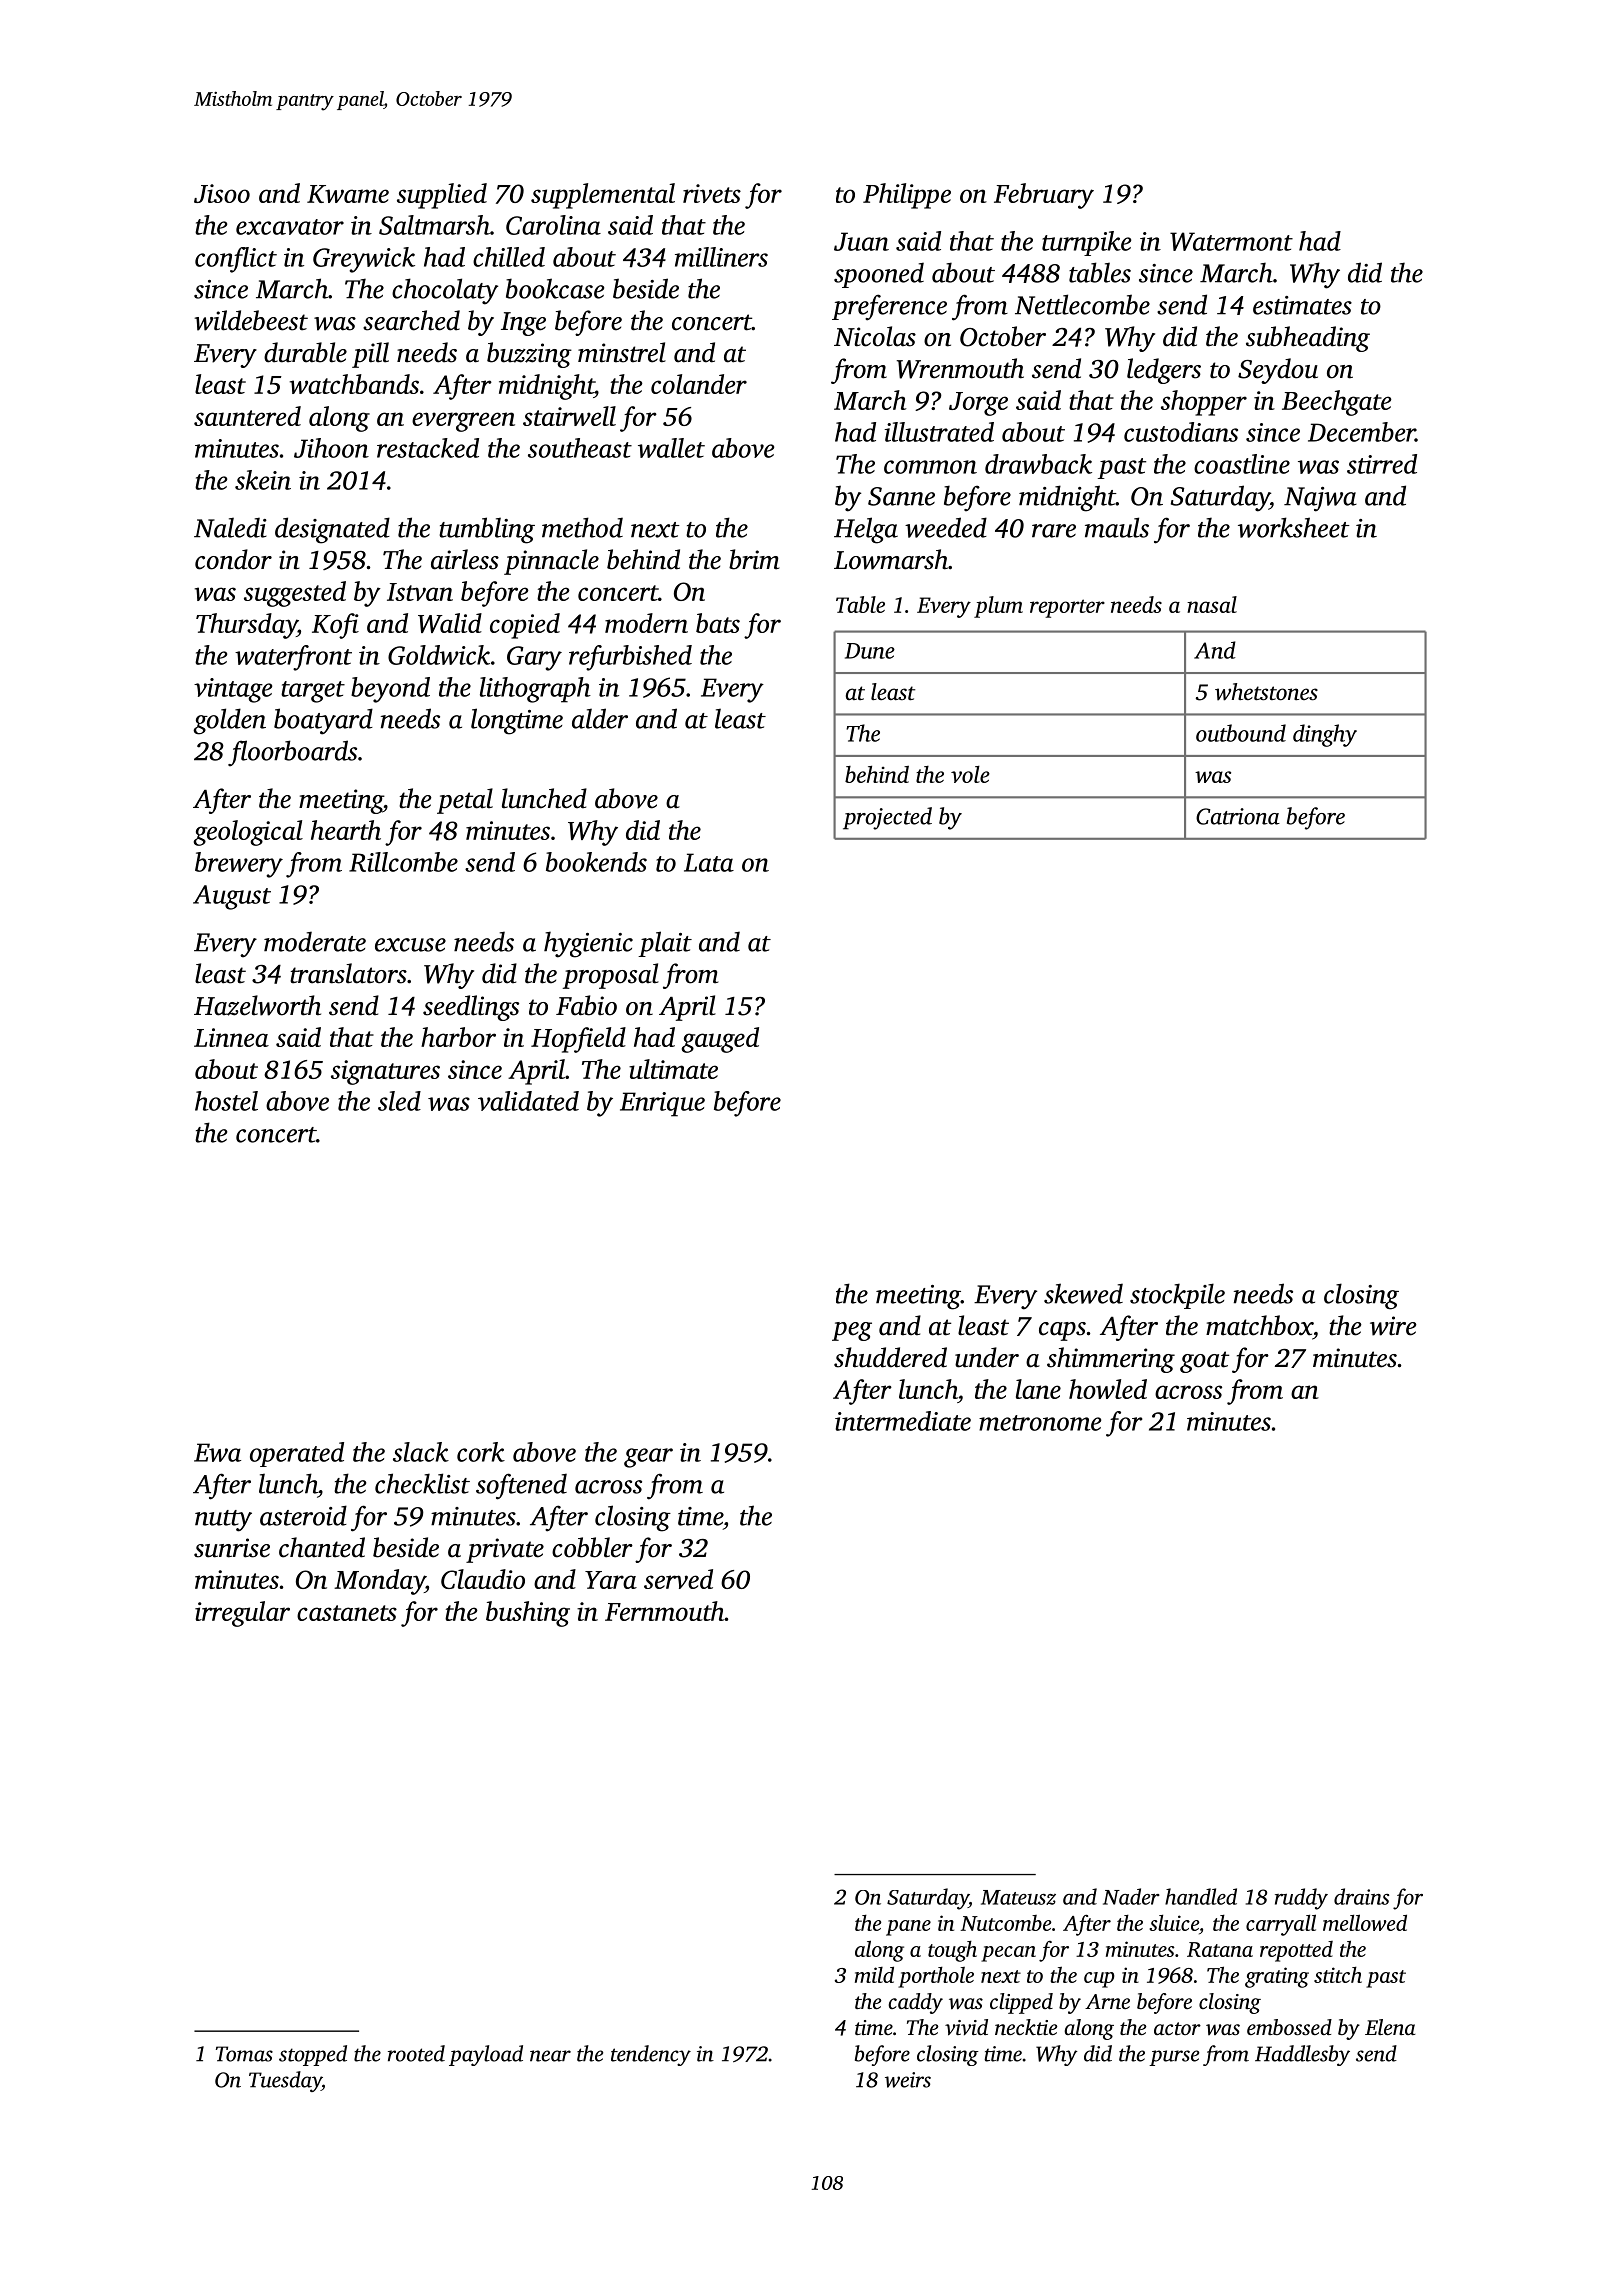  I want to click on conflict, so click(236, 260).
